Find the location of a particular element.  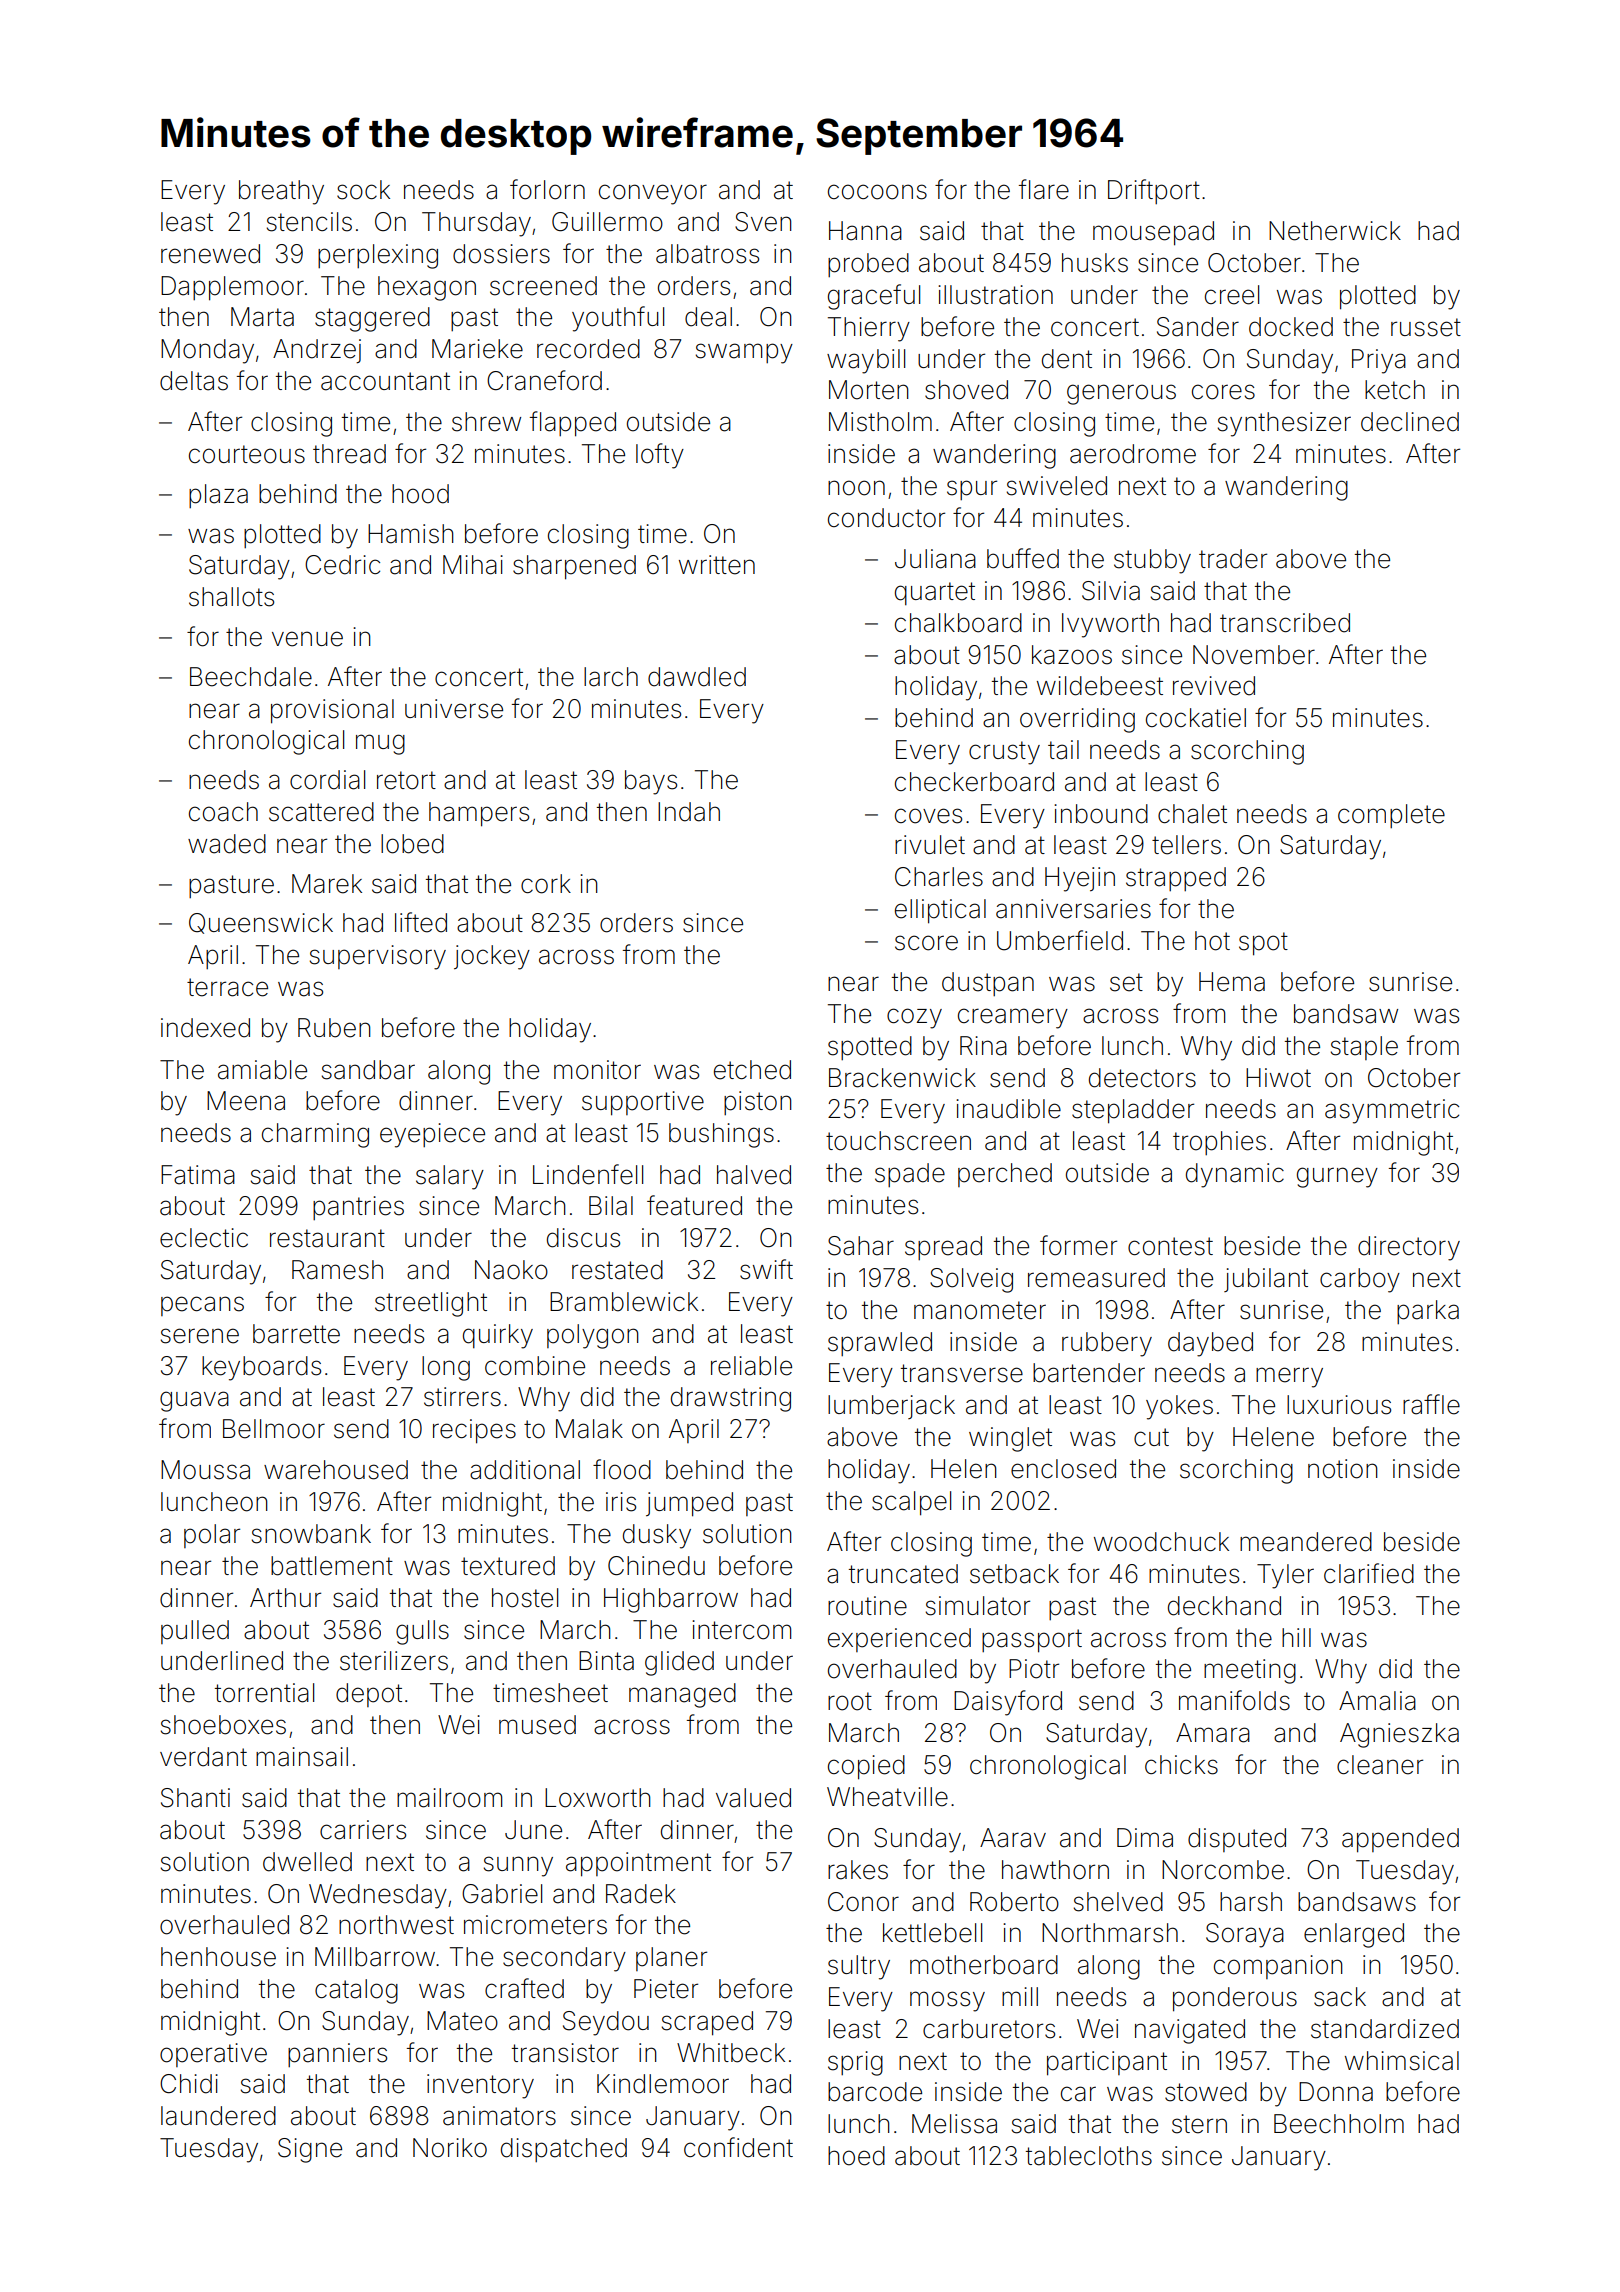

synthesizer is located at coordinates (1284, 424).
